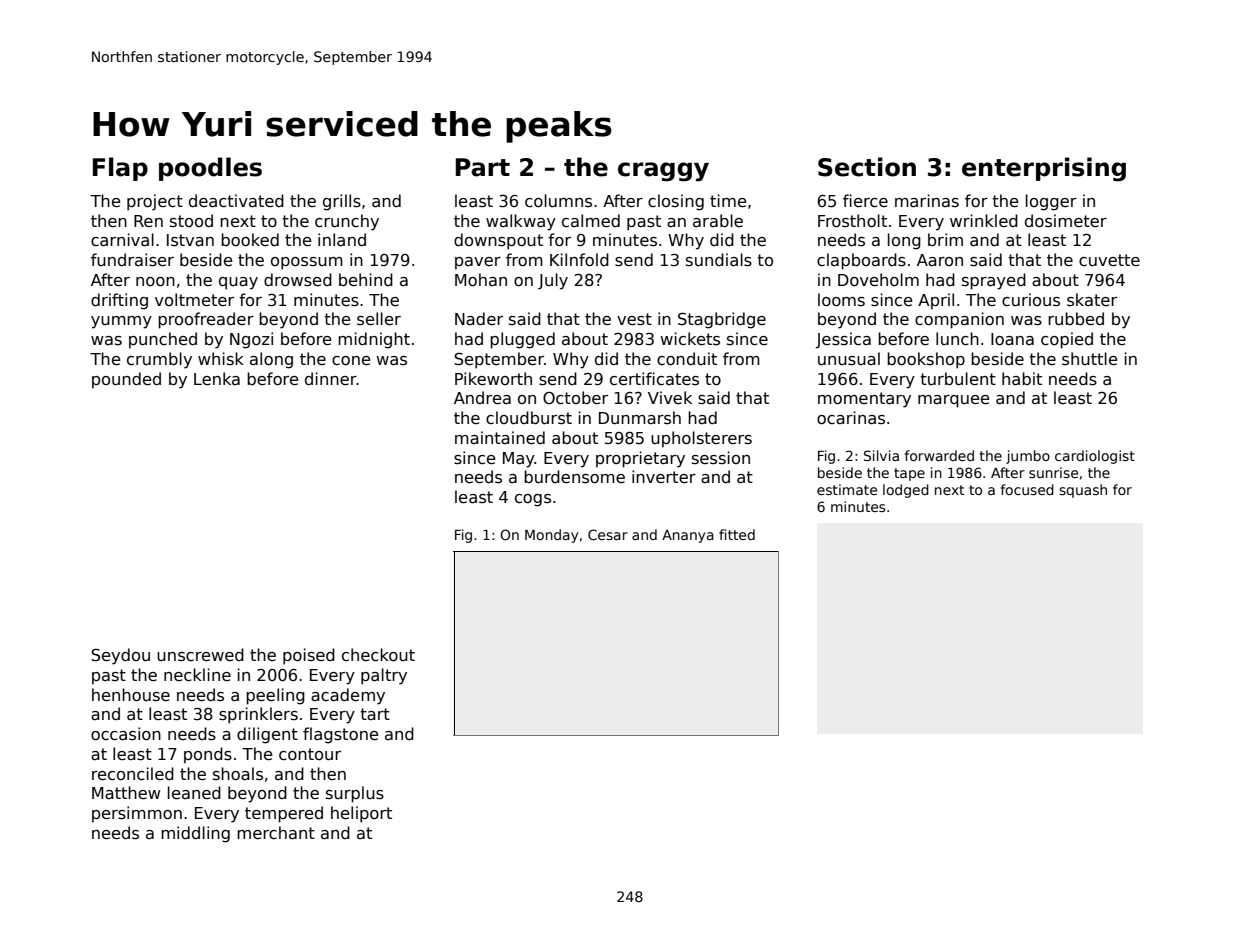  Describe the element at coordinates (375, 714) in the page. I see `tart` at that location.
